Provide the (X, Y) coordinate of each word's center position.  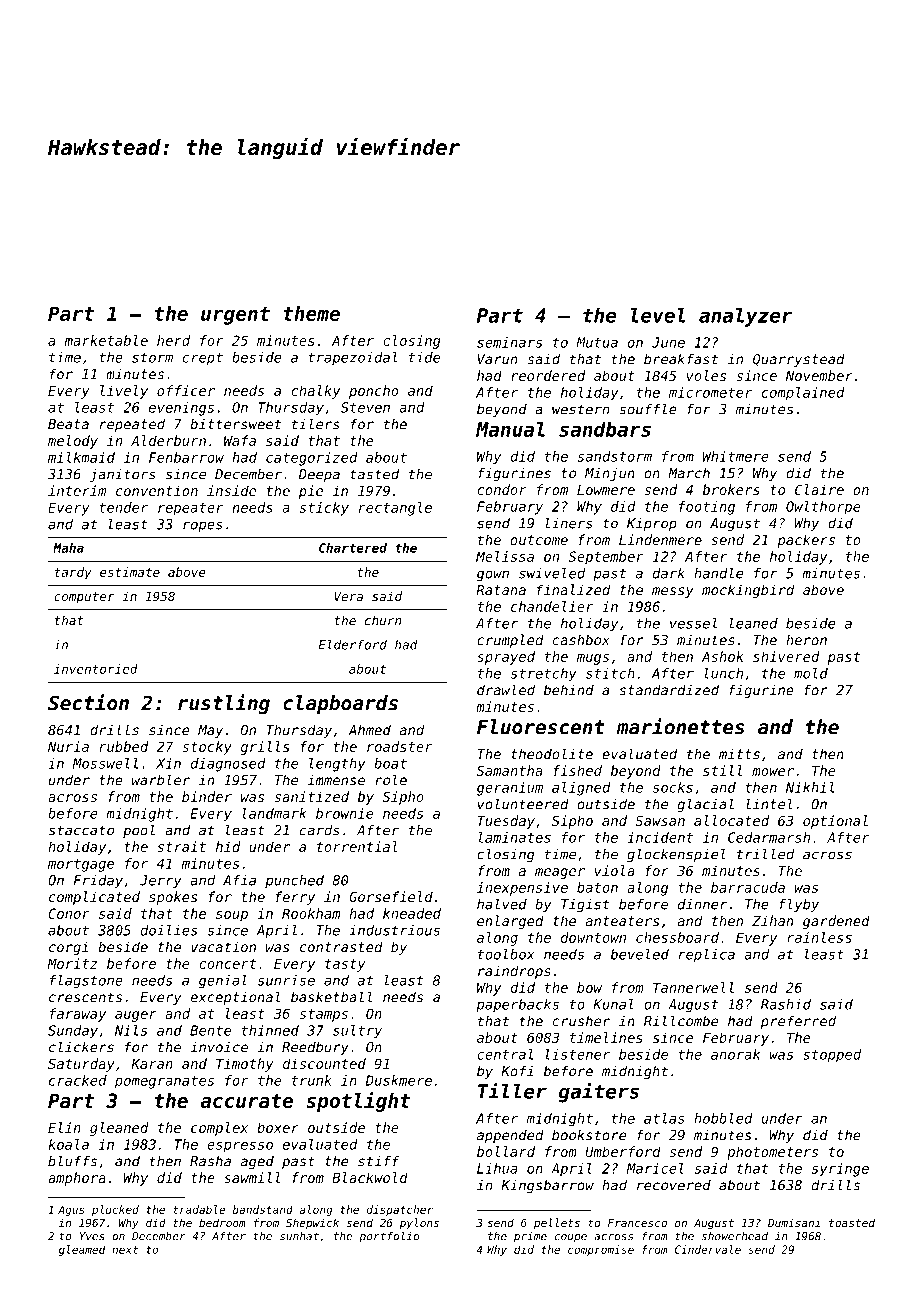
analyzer (746, 317)
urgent (235, 316)
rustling (224, 704)
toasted (852, 1222)
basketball (331, 997)
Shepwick (312, 1223)
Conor (69, 913)
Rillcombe (681, 1021)
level (658, 315)
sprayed (506, 658)
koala (69, 1144)
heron (806, 640)
